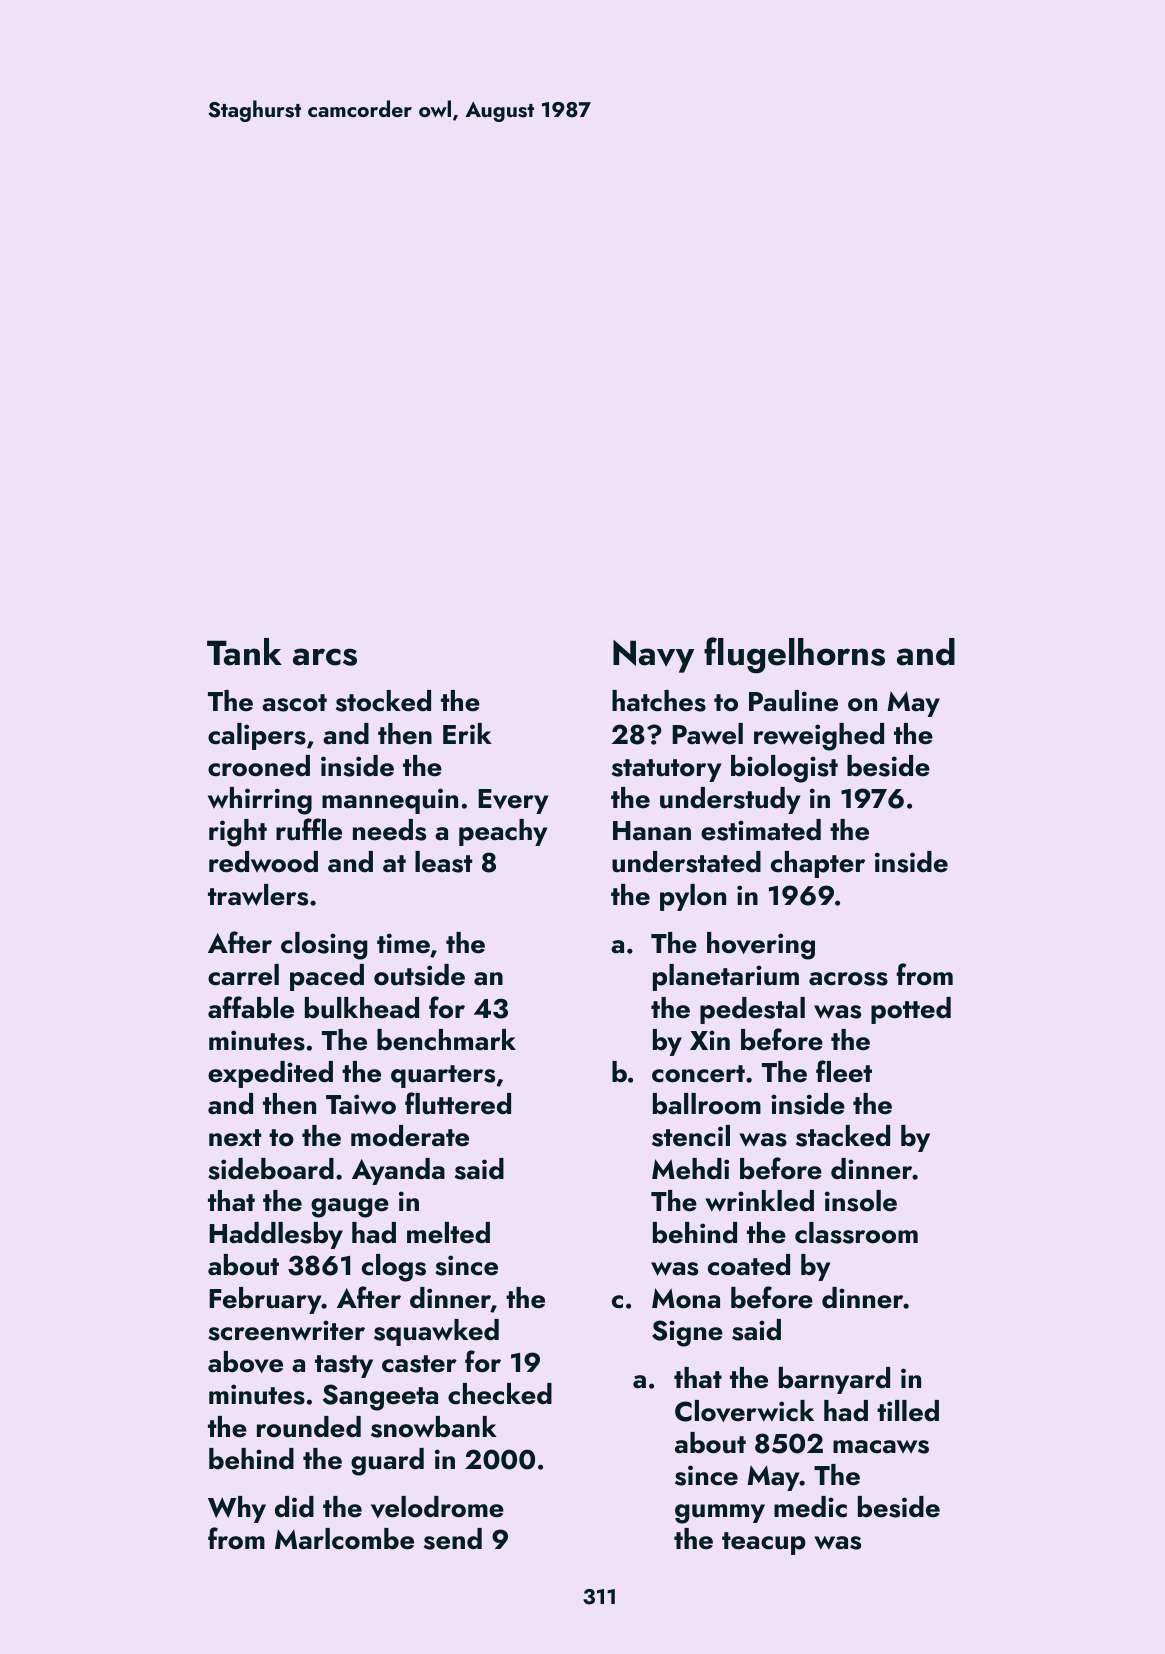 The width and height of the screenshot is (1165, 1654). I want to click on velodrome, so click(437, 1507).
